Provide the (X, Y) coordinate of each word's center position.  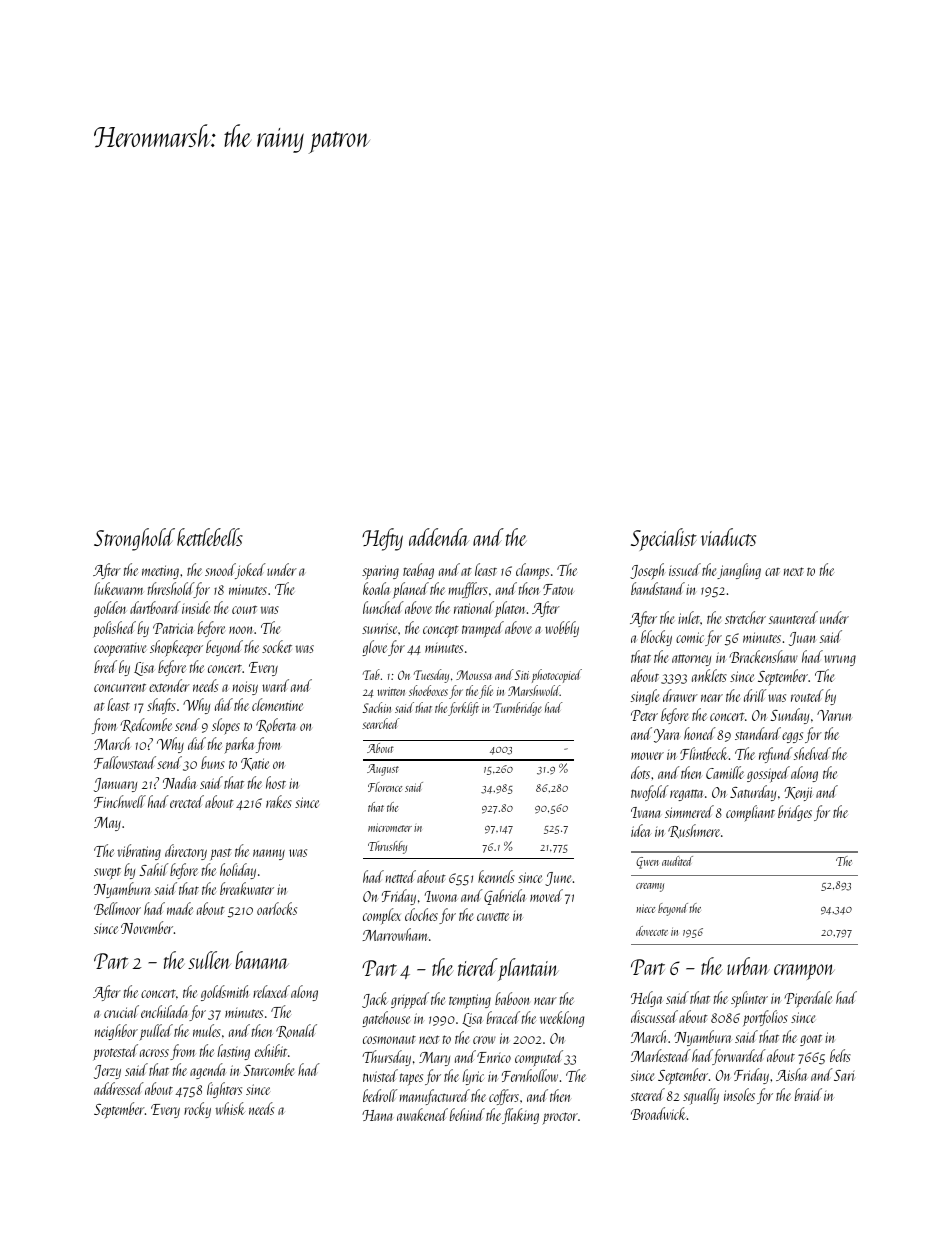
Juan (802, 639)
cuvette (493, 916)
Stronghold (134, 539)
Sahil (153, 869)
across (154, 1053)
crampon (804, 972)
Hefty (382, 539)
